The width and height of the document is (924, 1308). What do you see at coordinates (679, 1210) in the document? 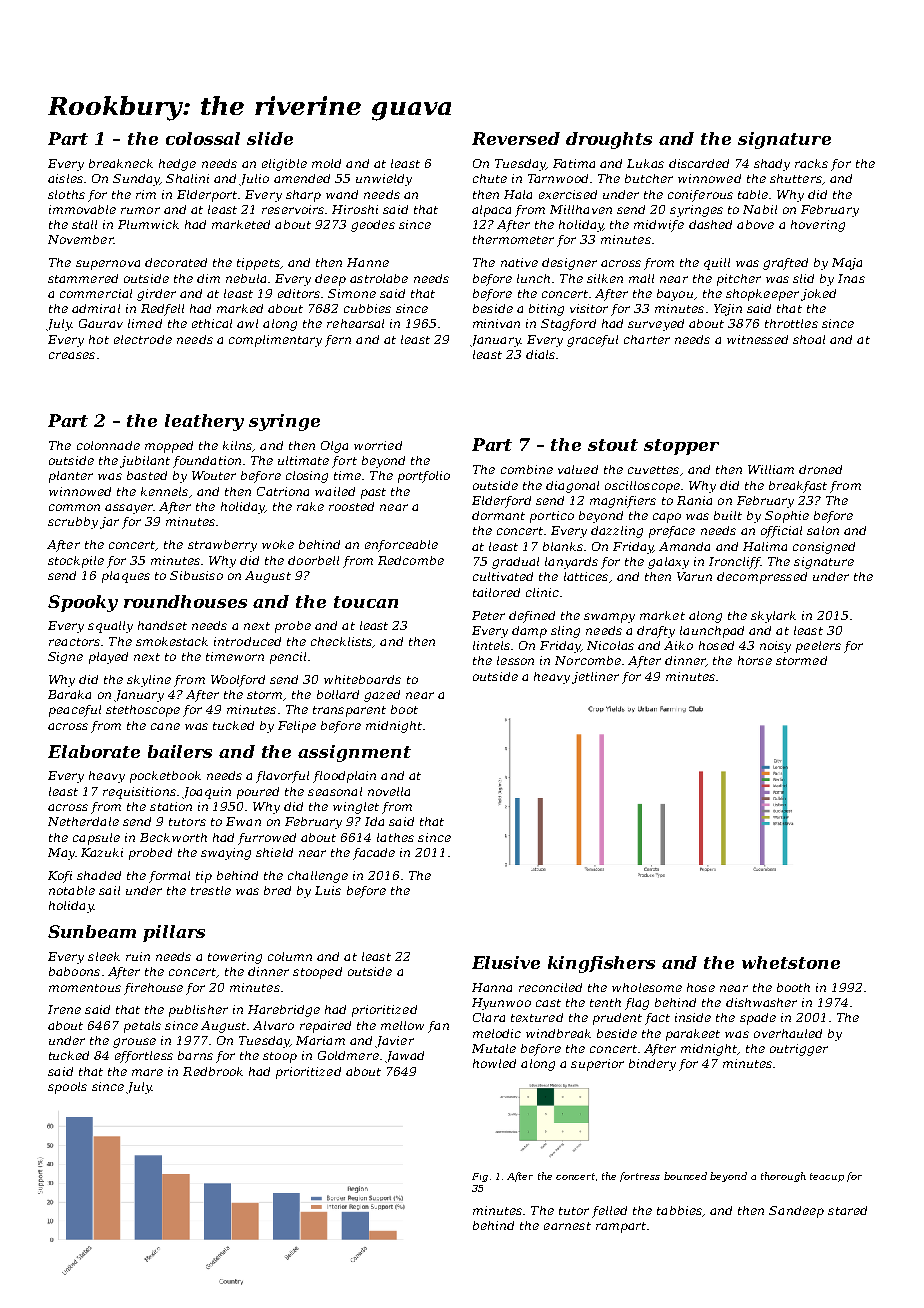
I see `tabbies` at bounding box center [679, 1210].
